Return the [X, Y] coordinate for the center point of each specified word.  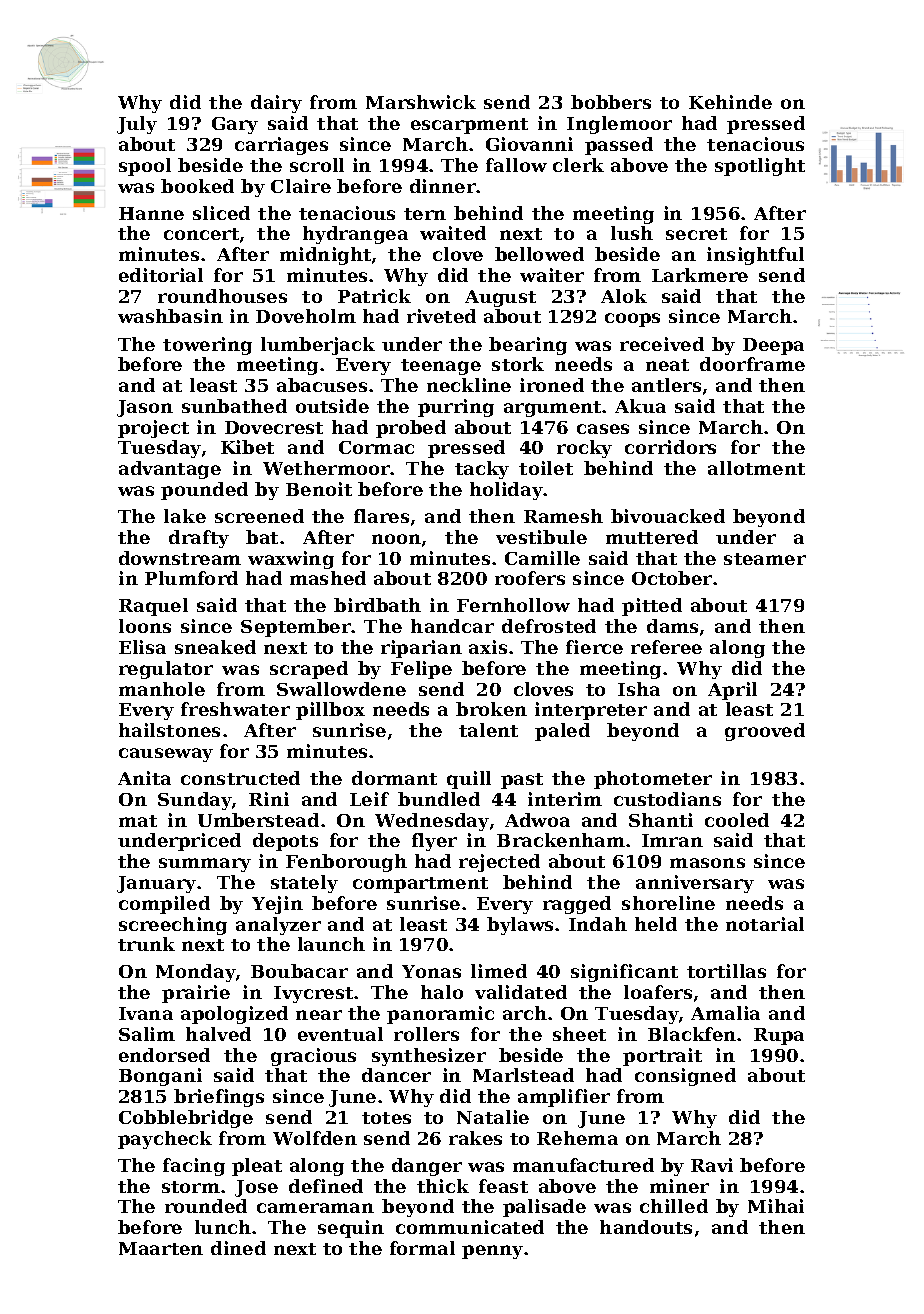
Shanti [661, 820]
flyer [434, 842]
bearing [528, 346]
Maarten [161, 1248]
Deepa [773, 346]
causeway [166, 755]
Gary [235, 125]
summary [205, 865]
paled [562, 732]
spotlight [760, 167]
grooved [765, 732]
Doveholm [306, 316]
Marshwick [421, 102]
